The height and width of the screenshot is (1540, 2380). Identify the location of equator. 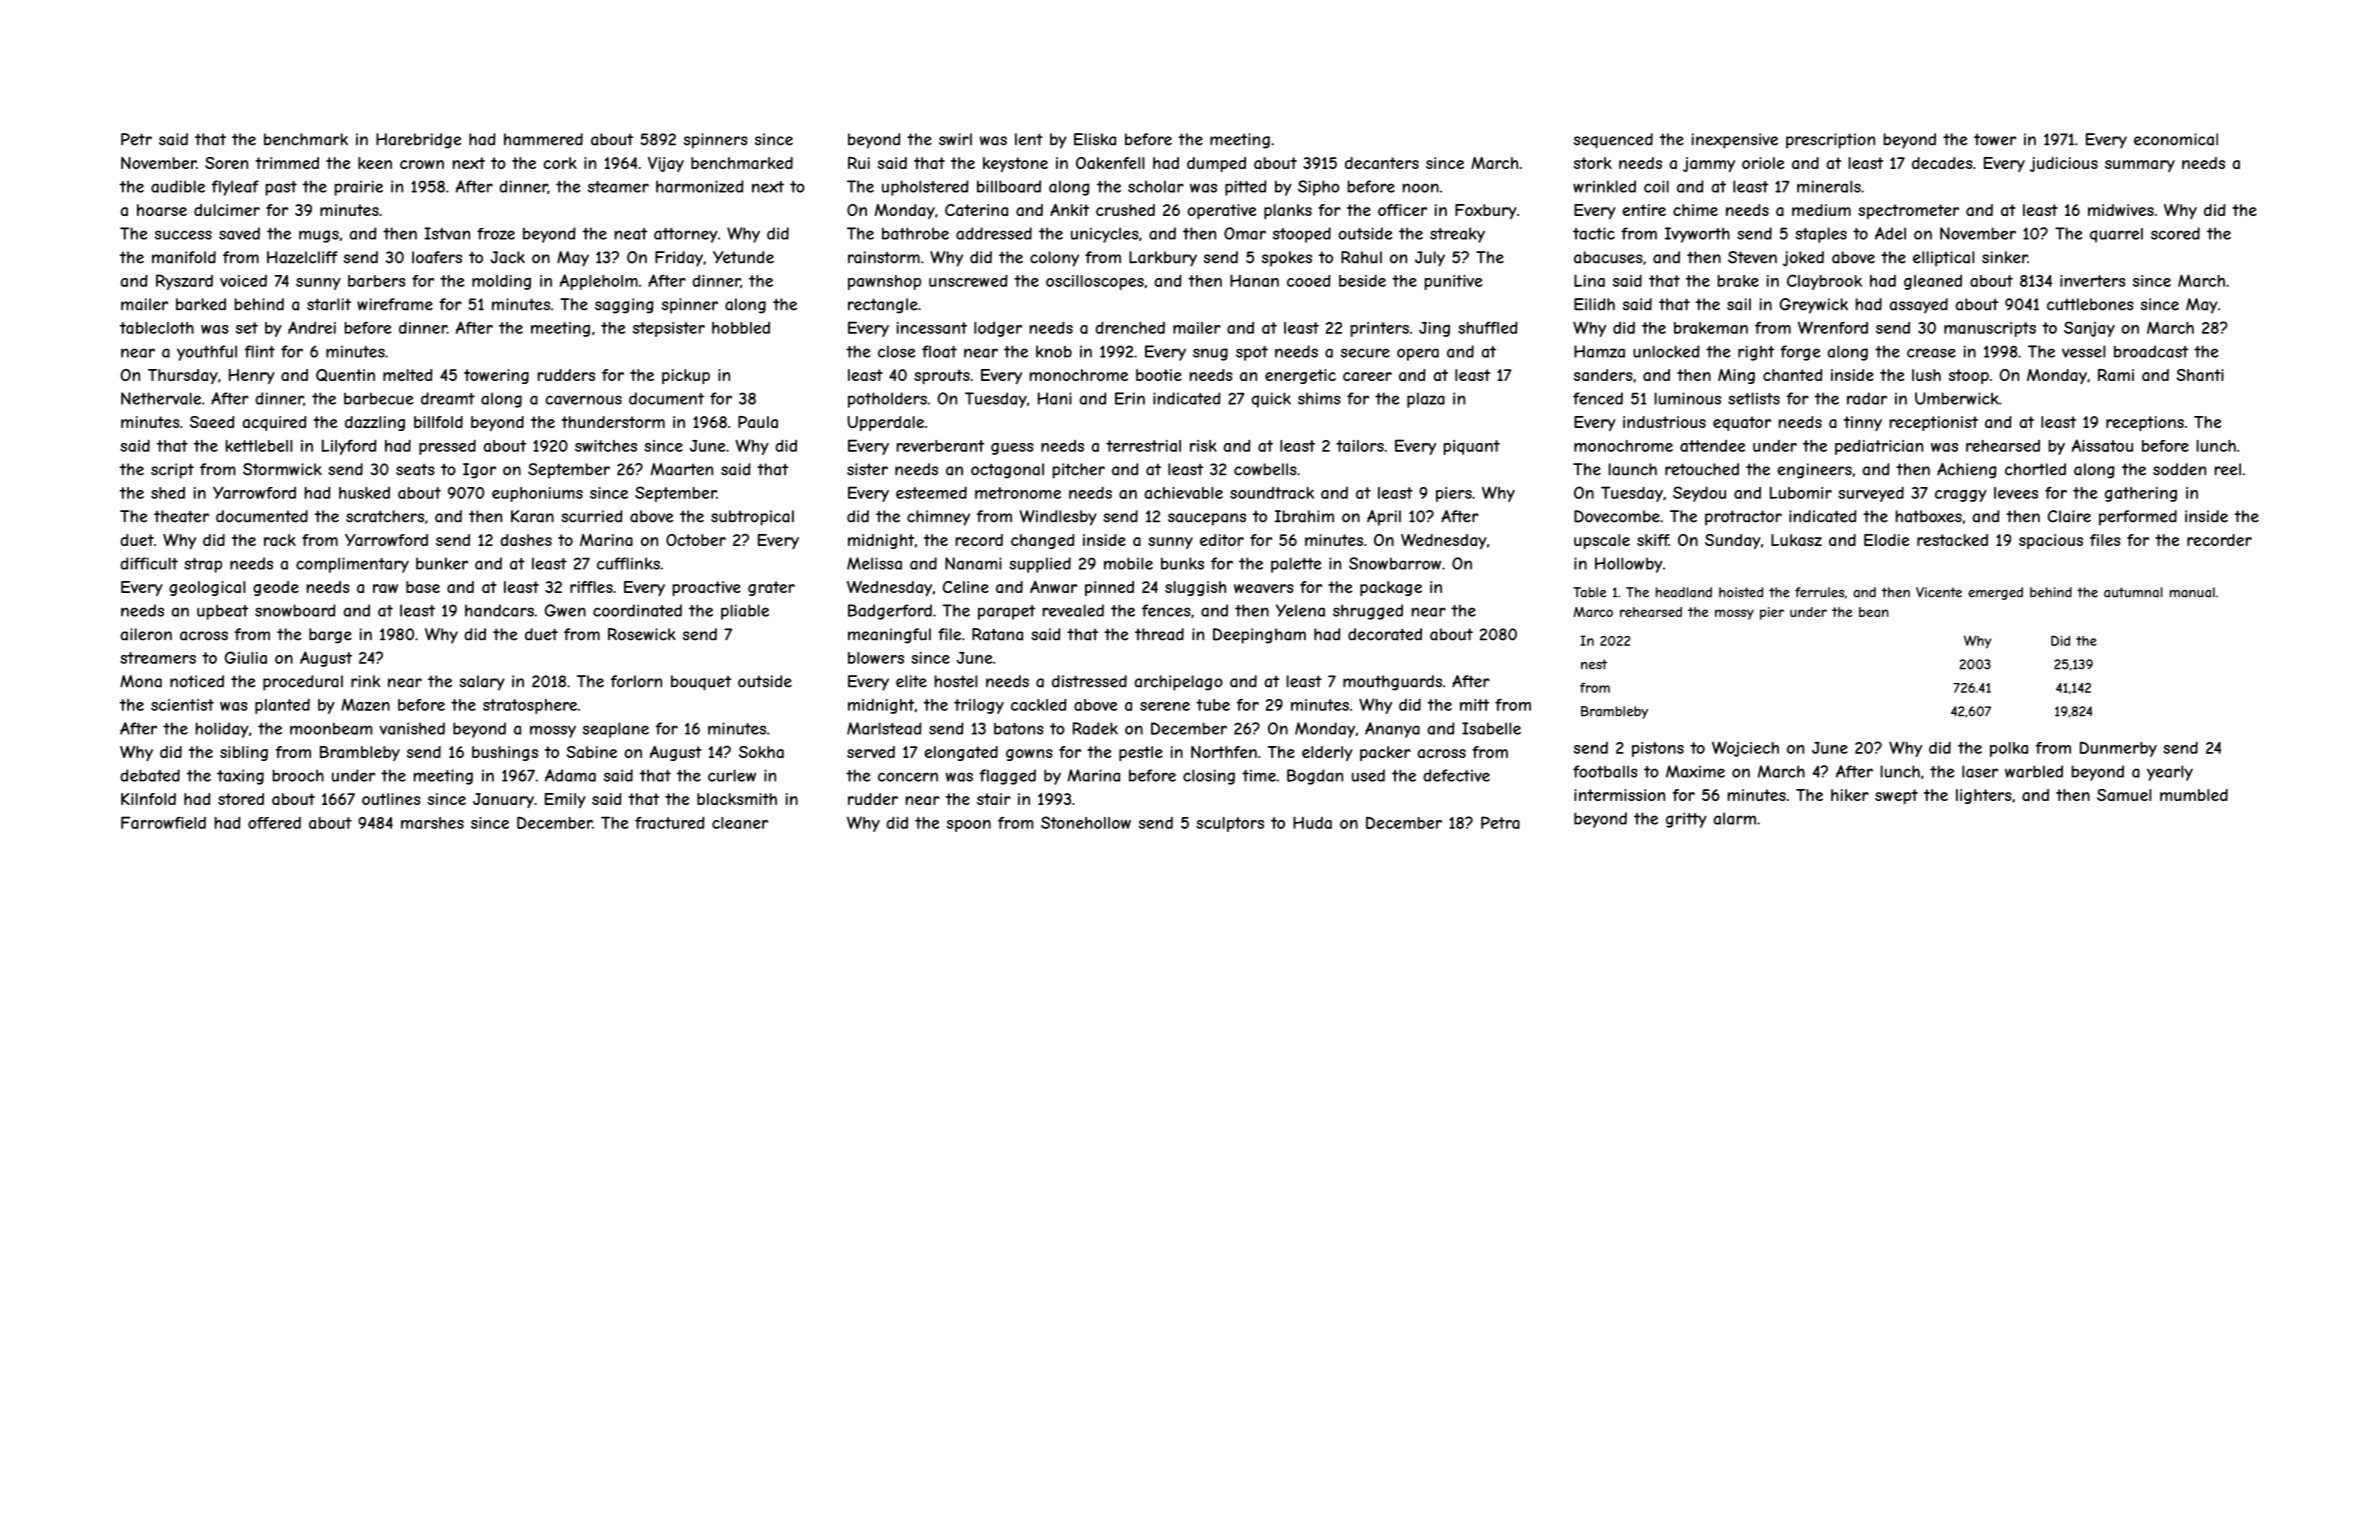
(1742, 423).
